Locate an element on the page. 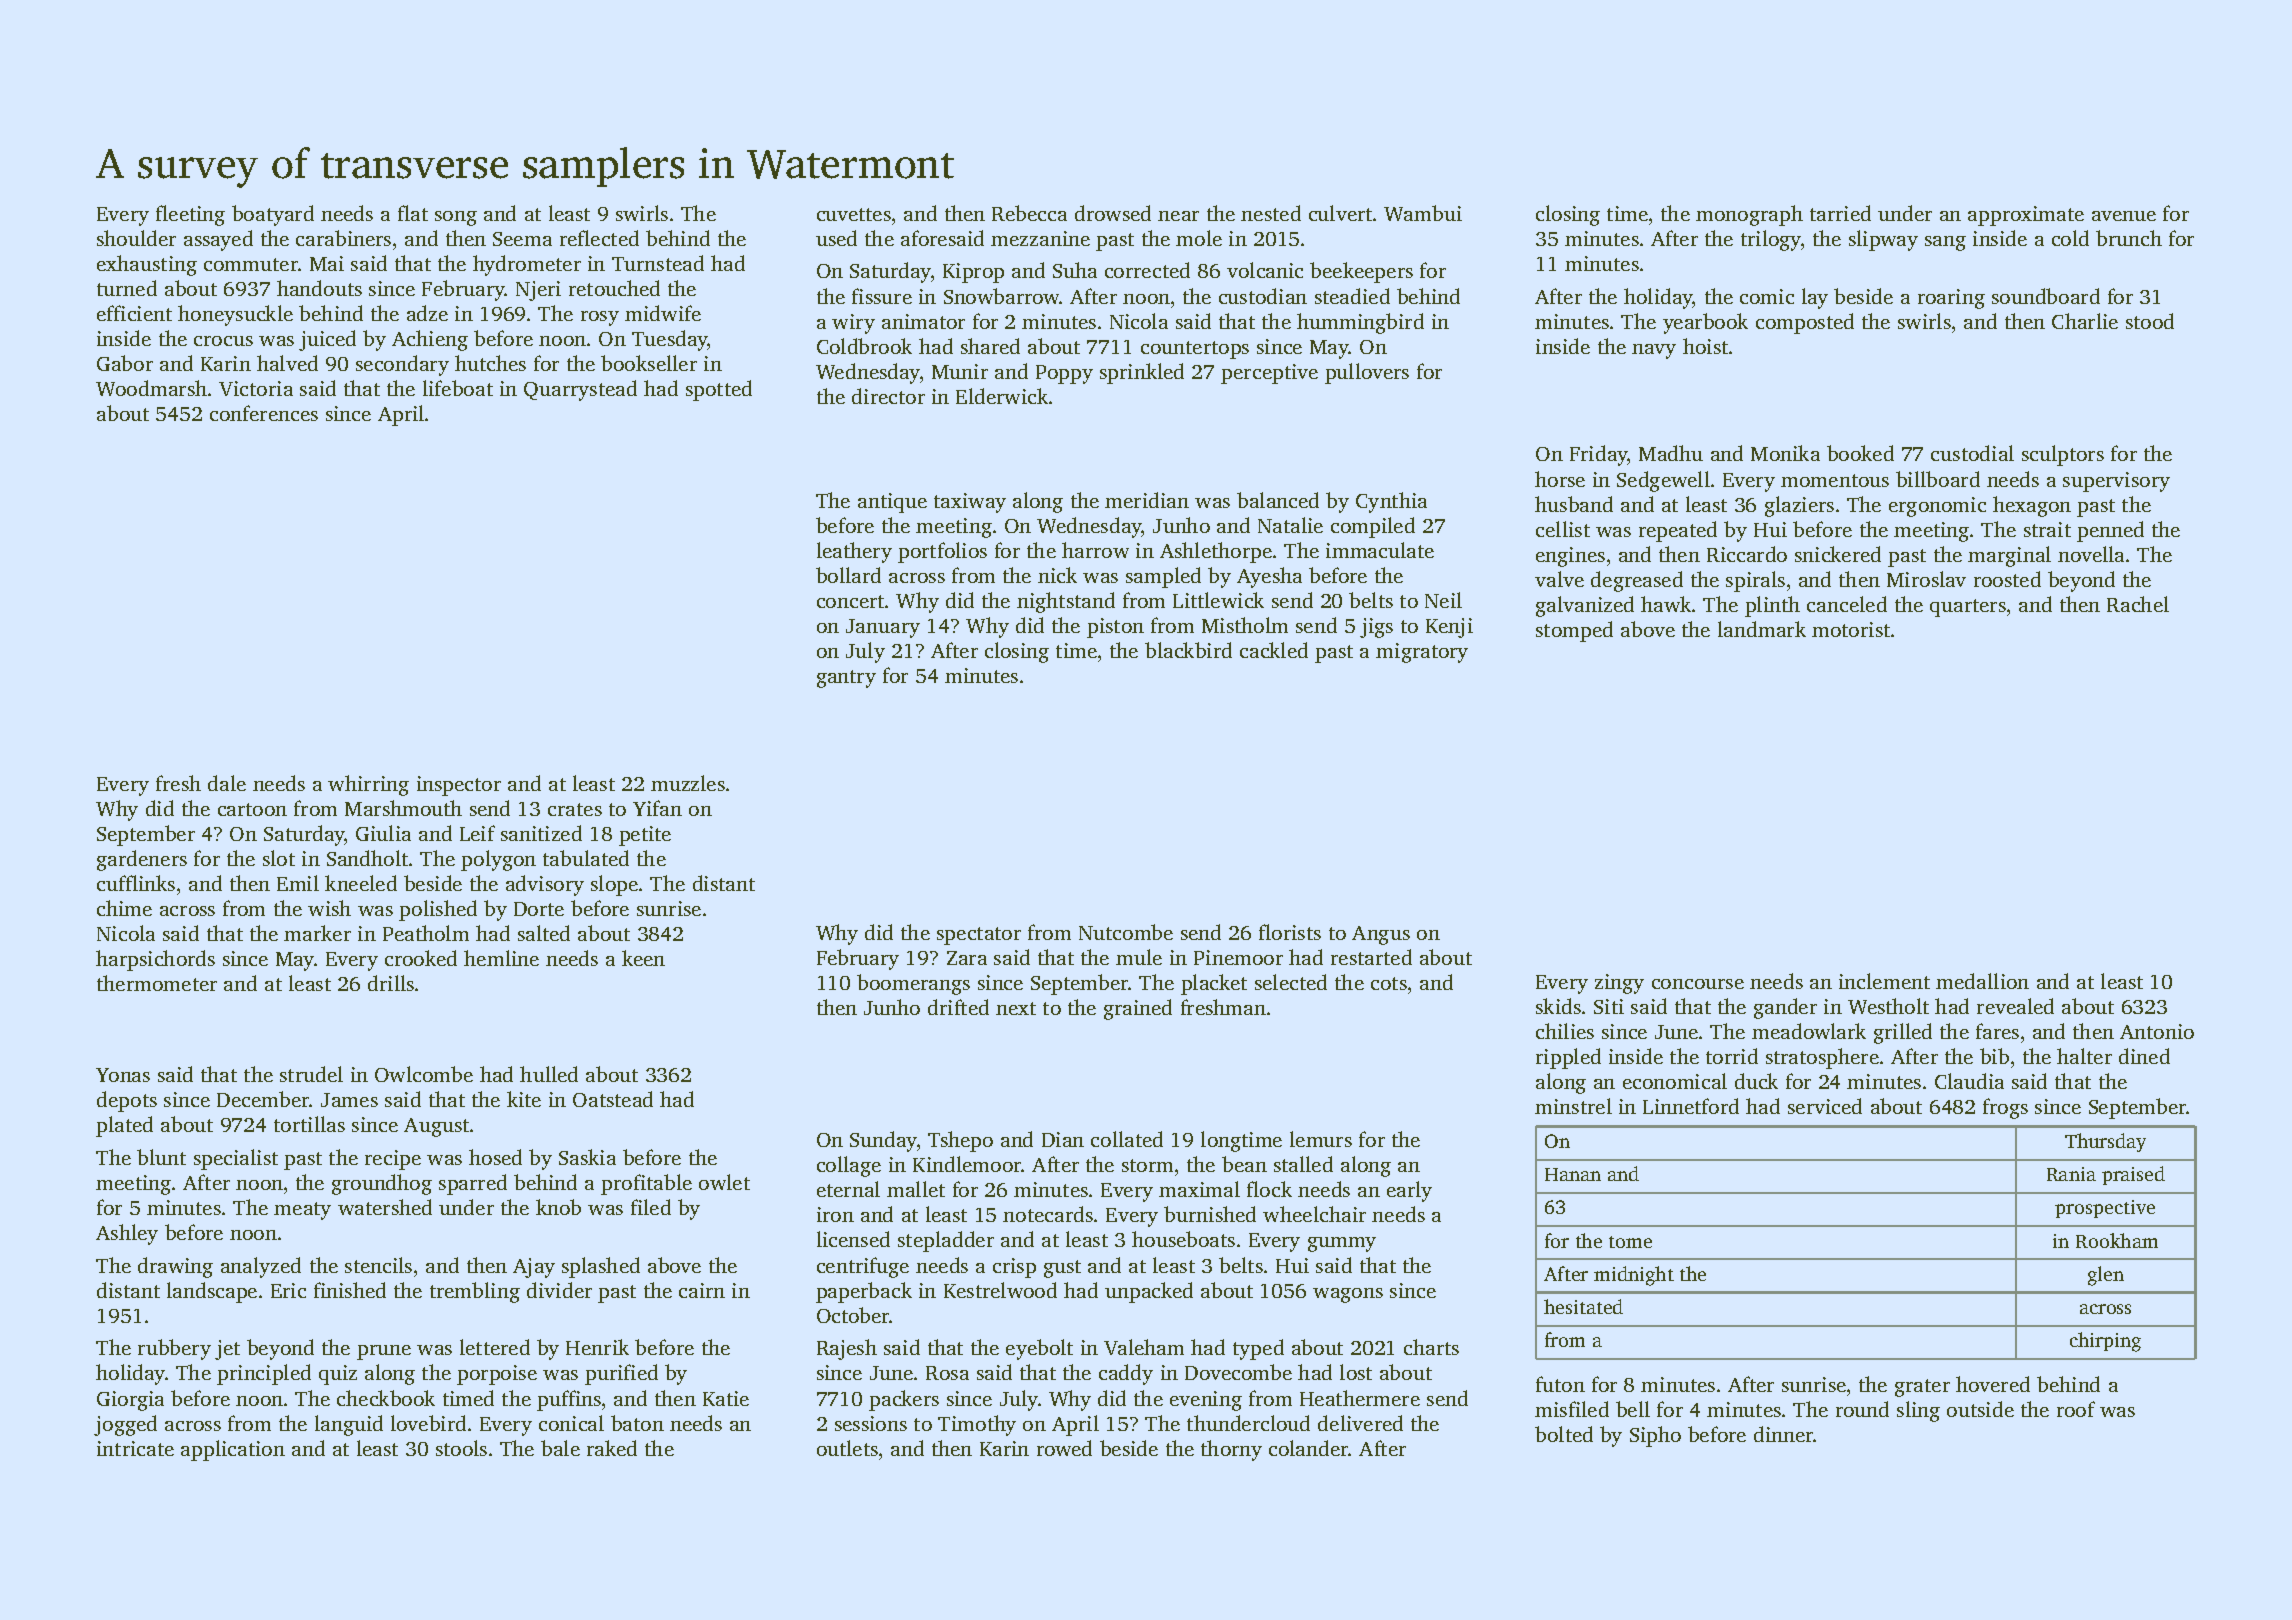 The image size is (2292, 1620). director is located at coordinates (888, 396).
